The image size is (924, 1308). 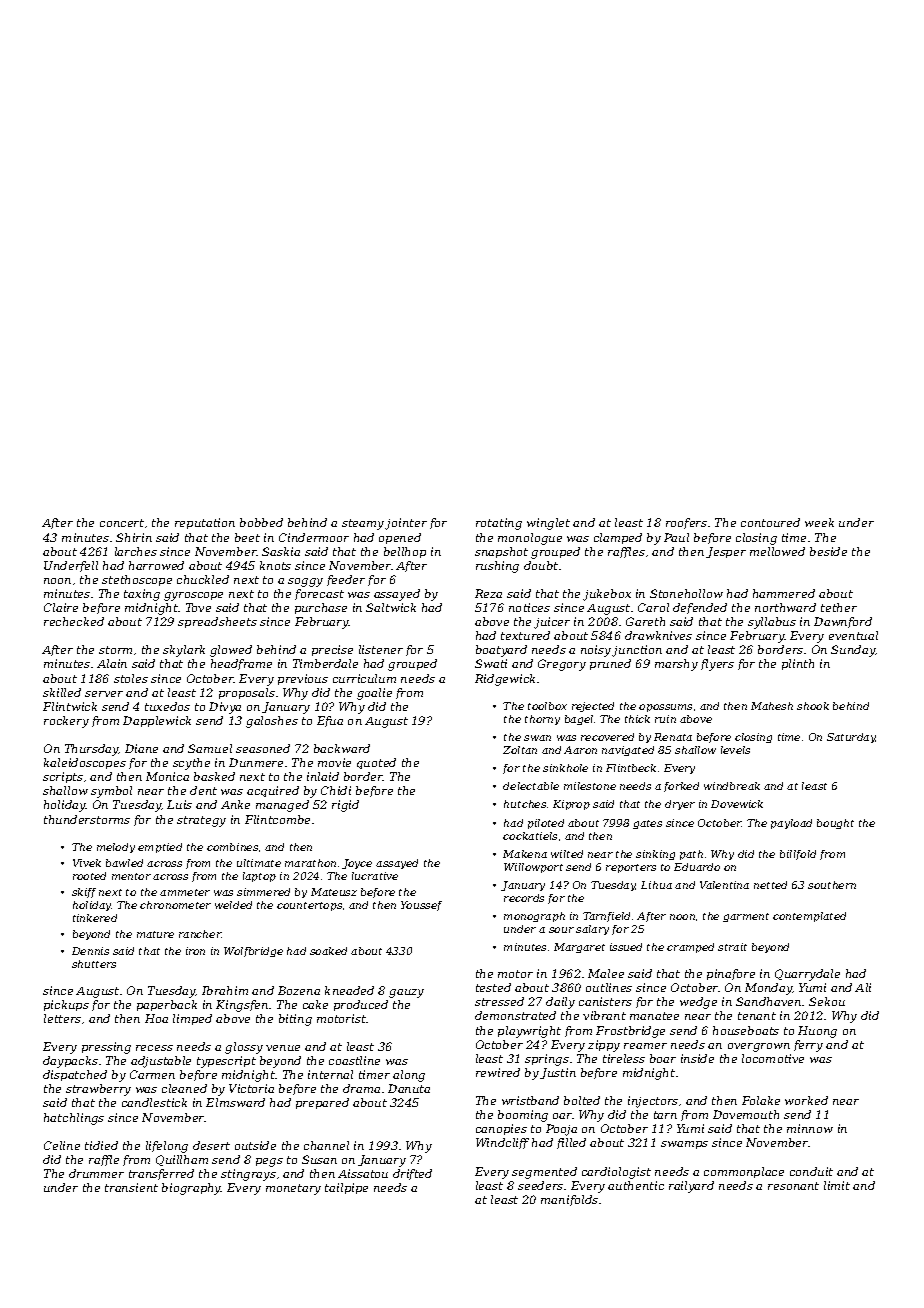 I want to click on week, so click(x=819, y=522).
